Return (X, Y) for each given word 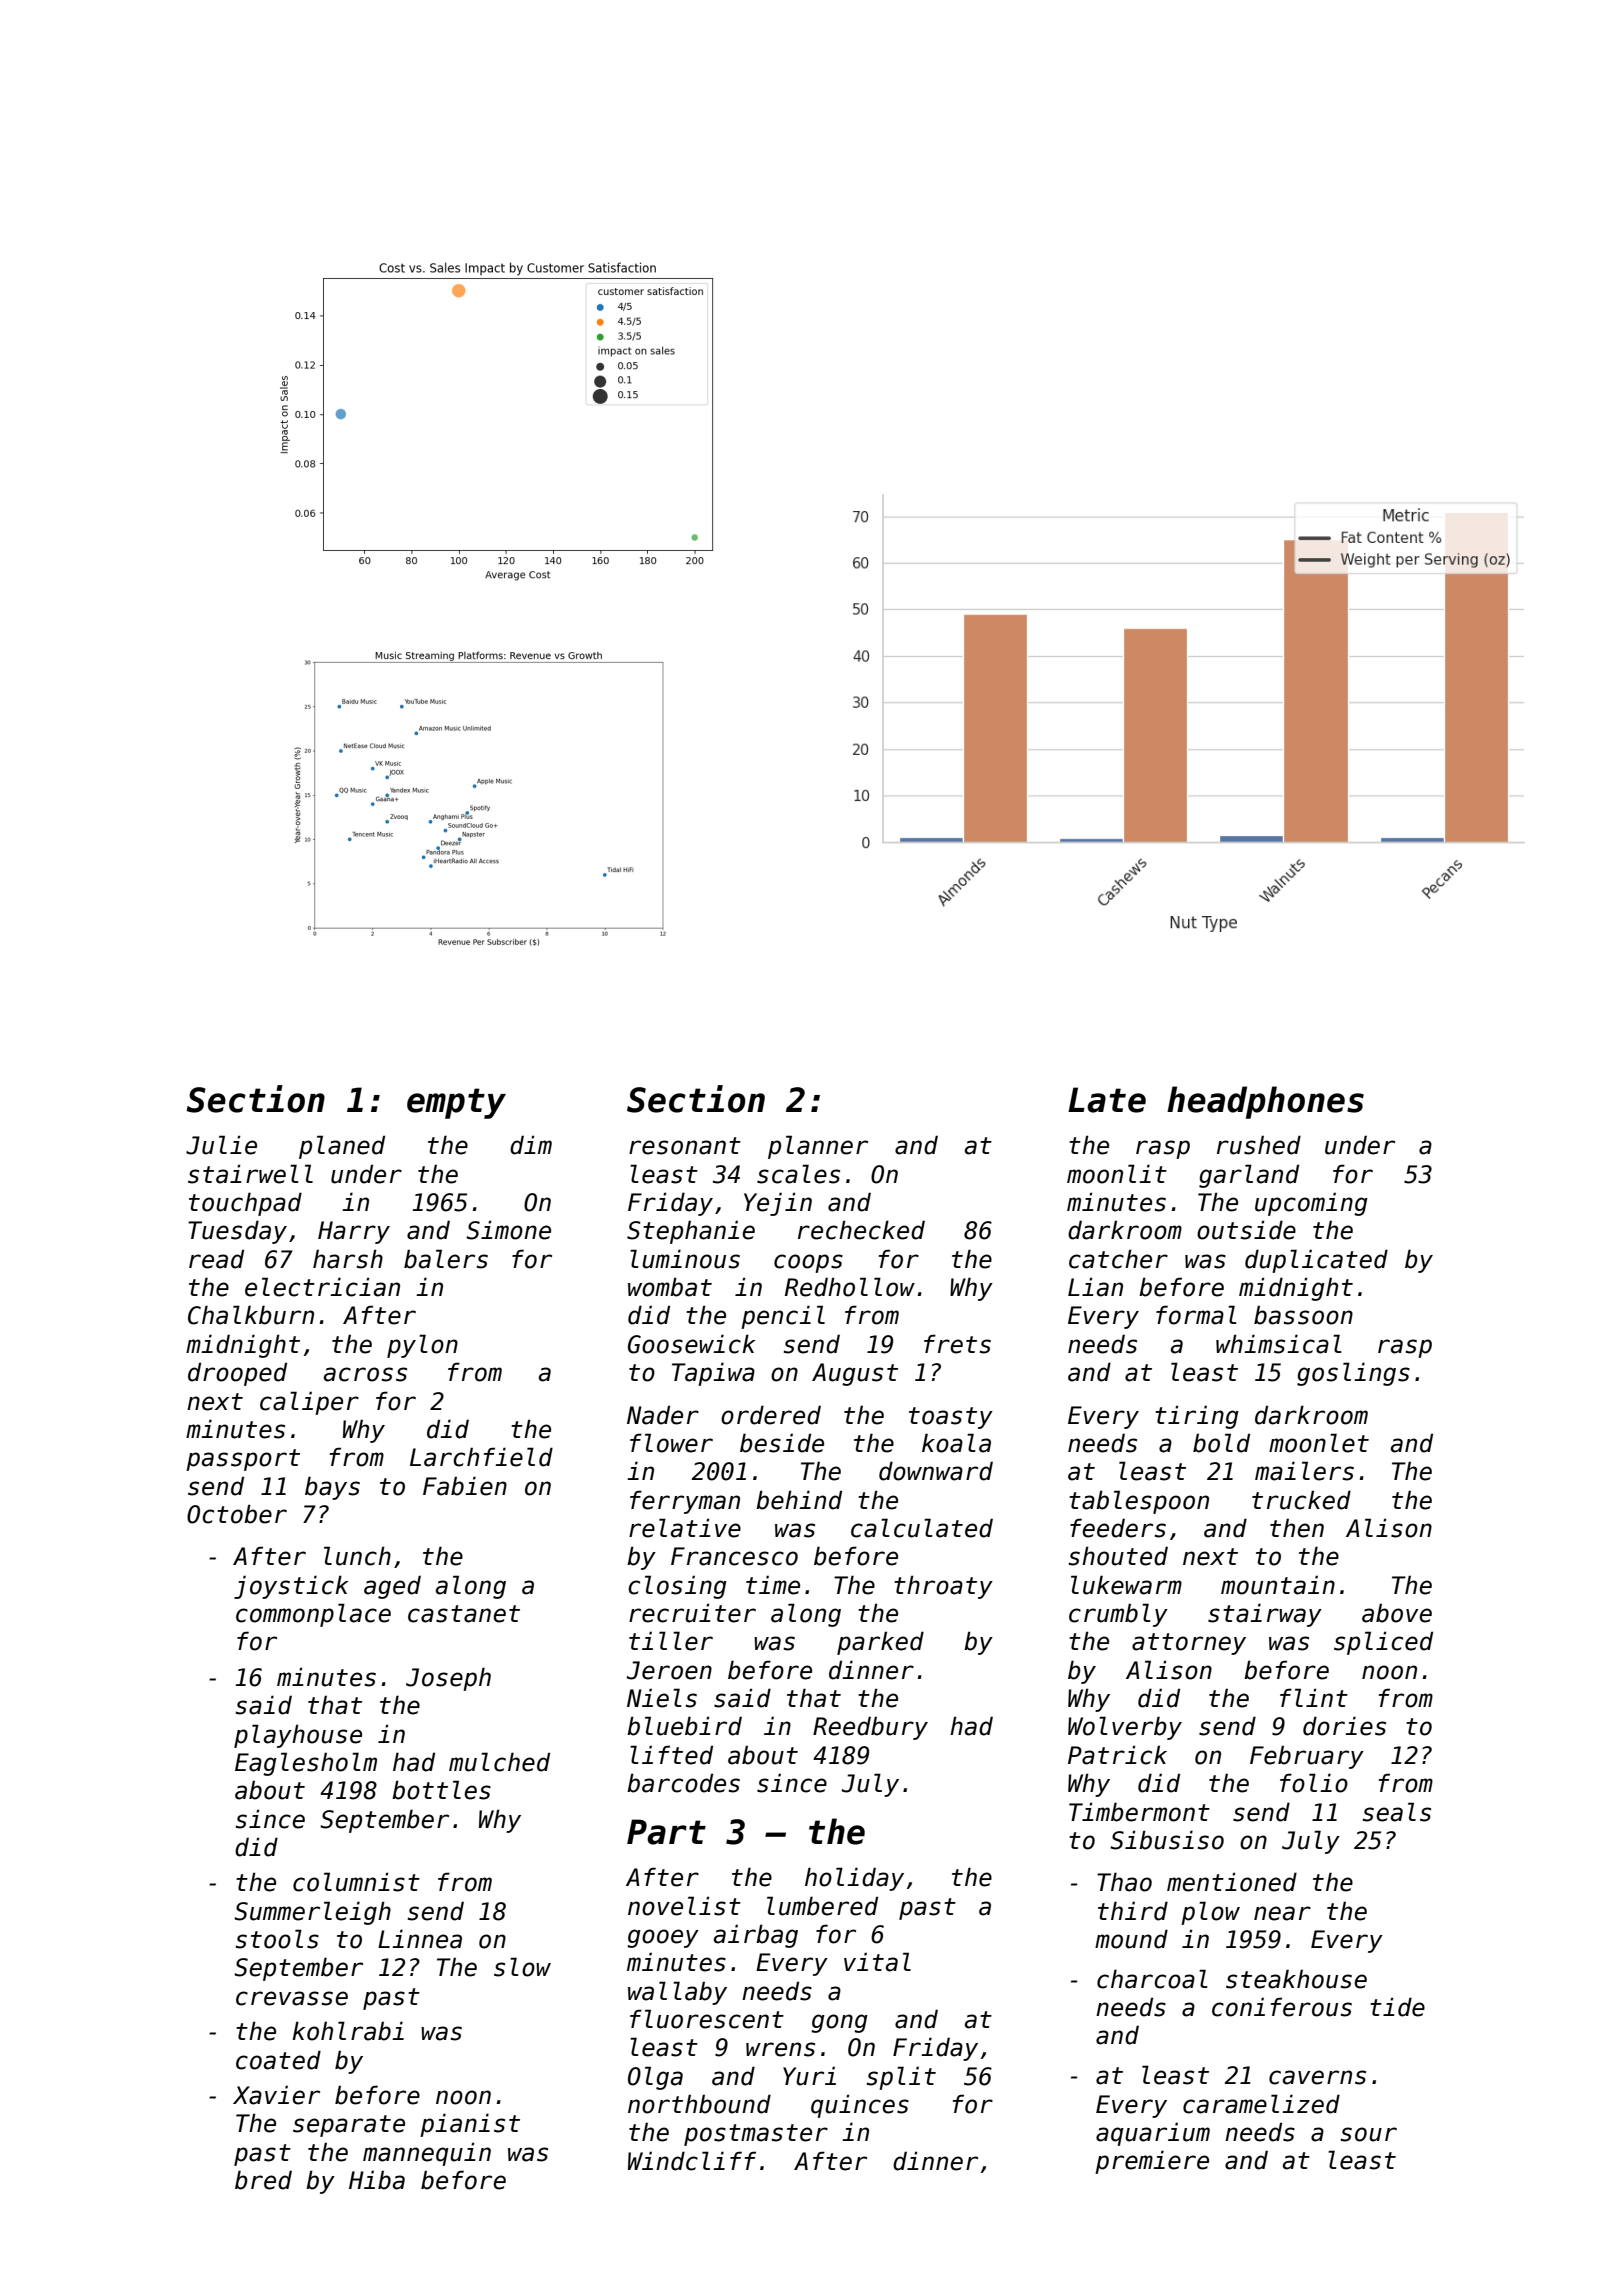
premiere (1152, 2162)
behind (799, 1500)
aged (392, 1587)
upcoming (1311, 1204)
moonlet (1319, 1443)
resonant (685, 1146)
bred (263, 2180)
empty (456, 1103)
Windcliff (692, 2161)
